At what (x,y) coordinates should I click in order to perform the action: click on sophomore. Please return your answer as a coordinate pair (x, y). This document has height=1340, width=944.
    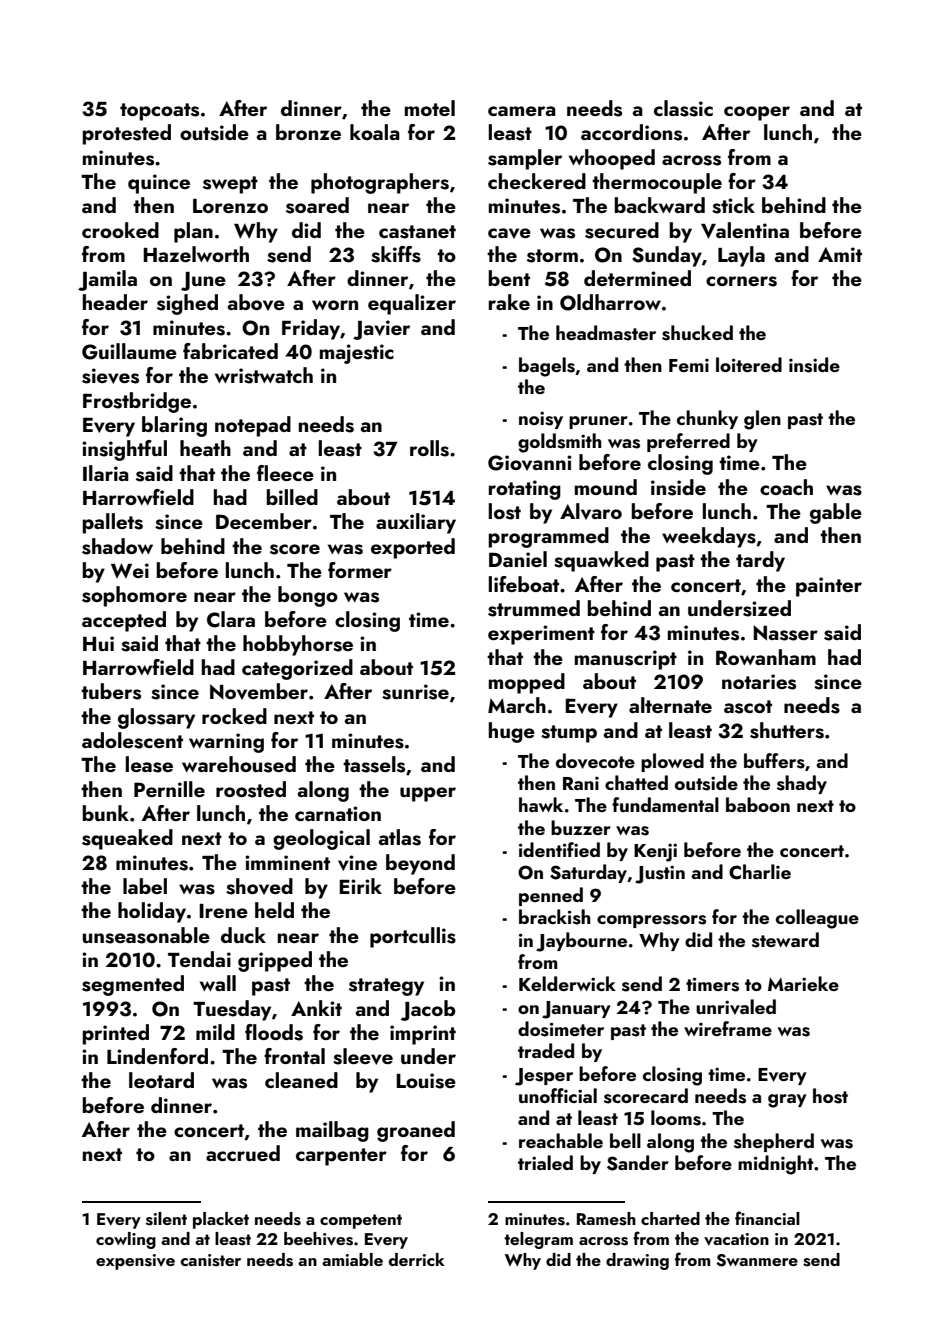
    Looking at the image, I should click on (134, 596).
